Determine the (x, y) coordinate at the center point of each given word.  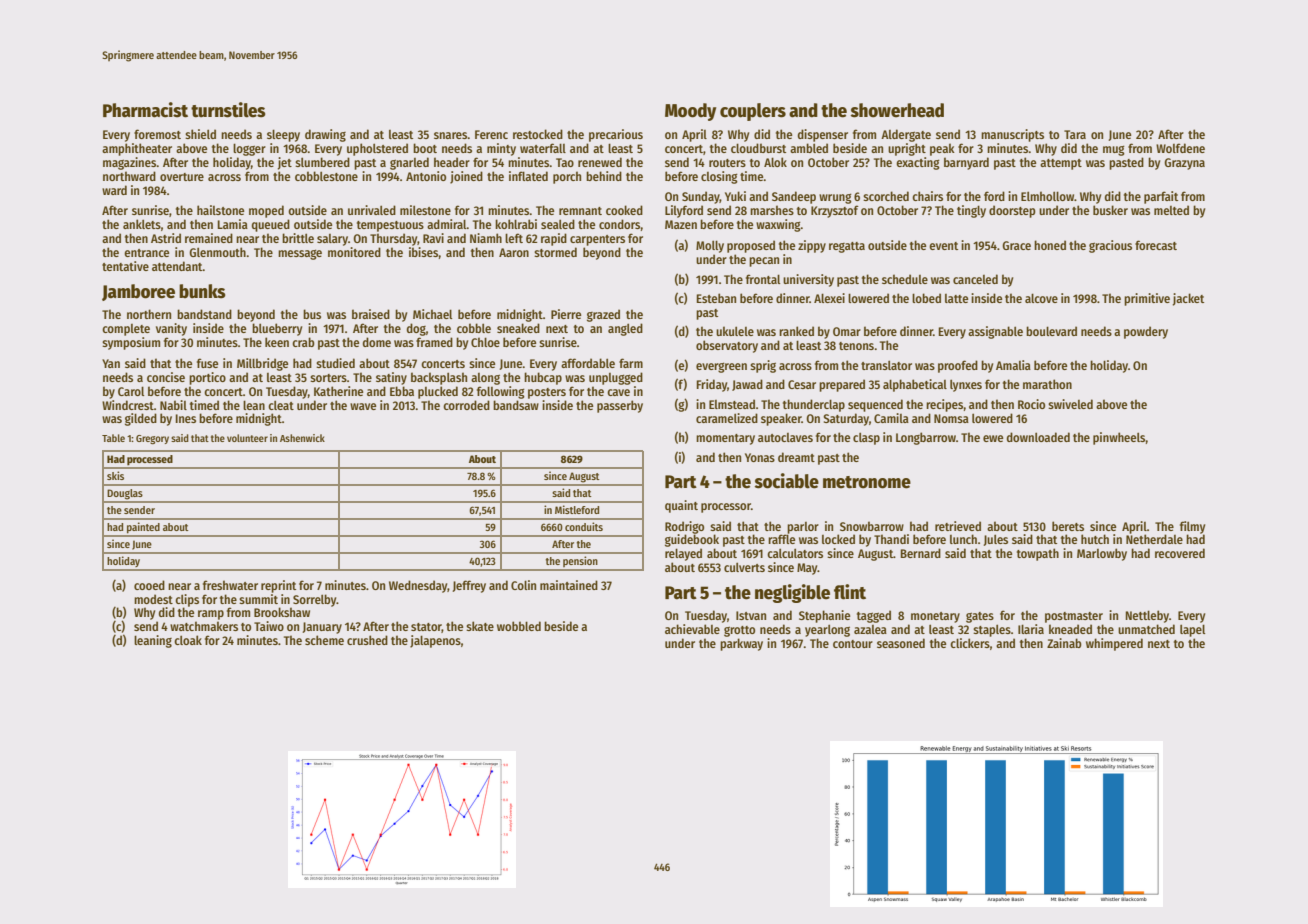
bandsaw (516, 405)
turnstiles (228, 110)
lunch (963, 539)
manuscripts (1012, 135)
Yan (111, 363)
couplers (753, 112)
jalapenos (435, 641)
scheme (324, 640)
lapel (1192, 630)
